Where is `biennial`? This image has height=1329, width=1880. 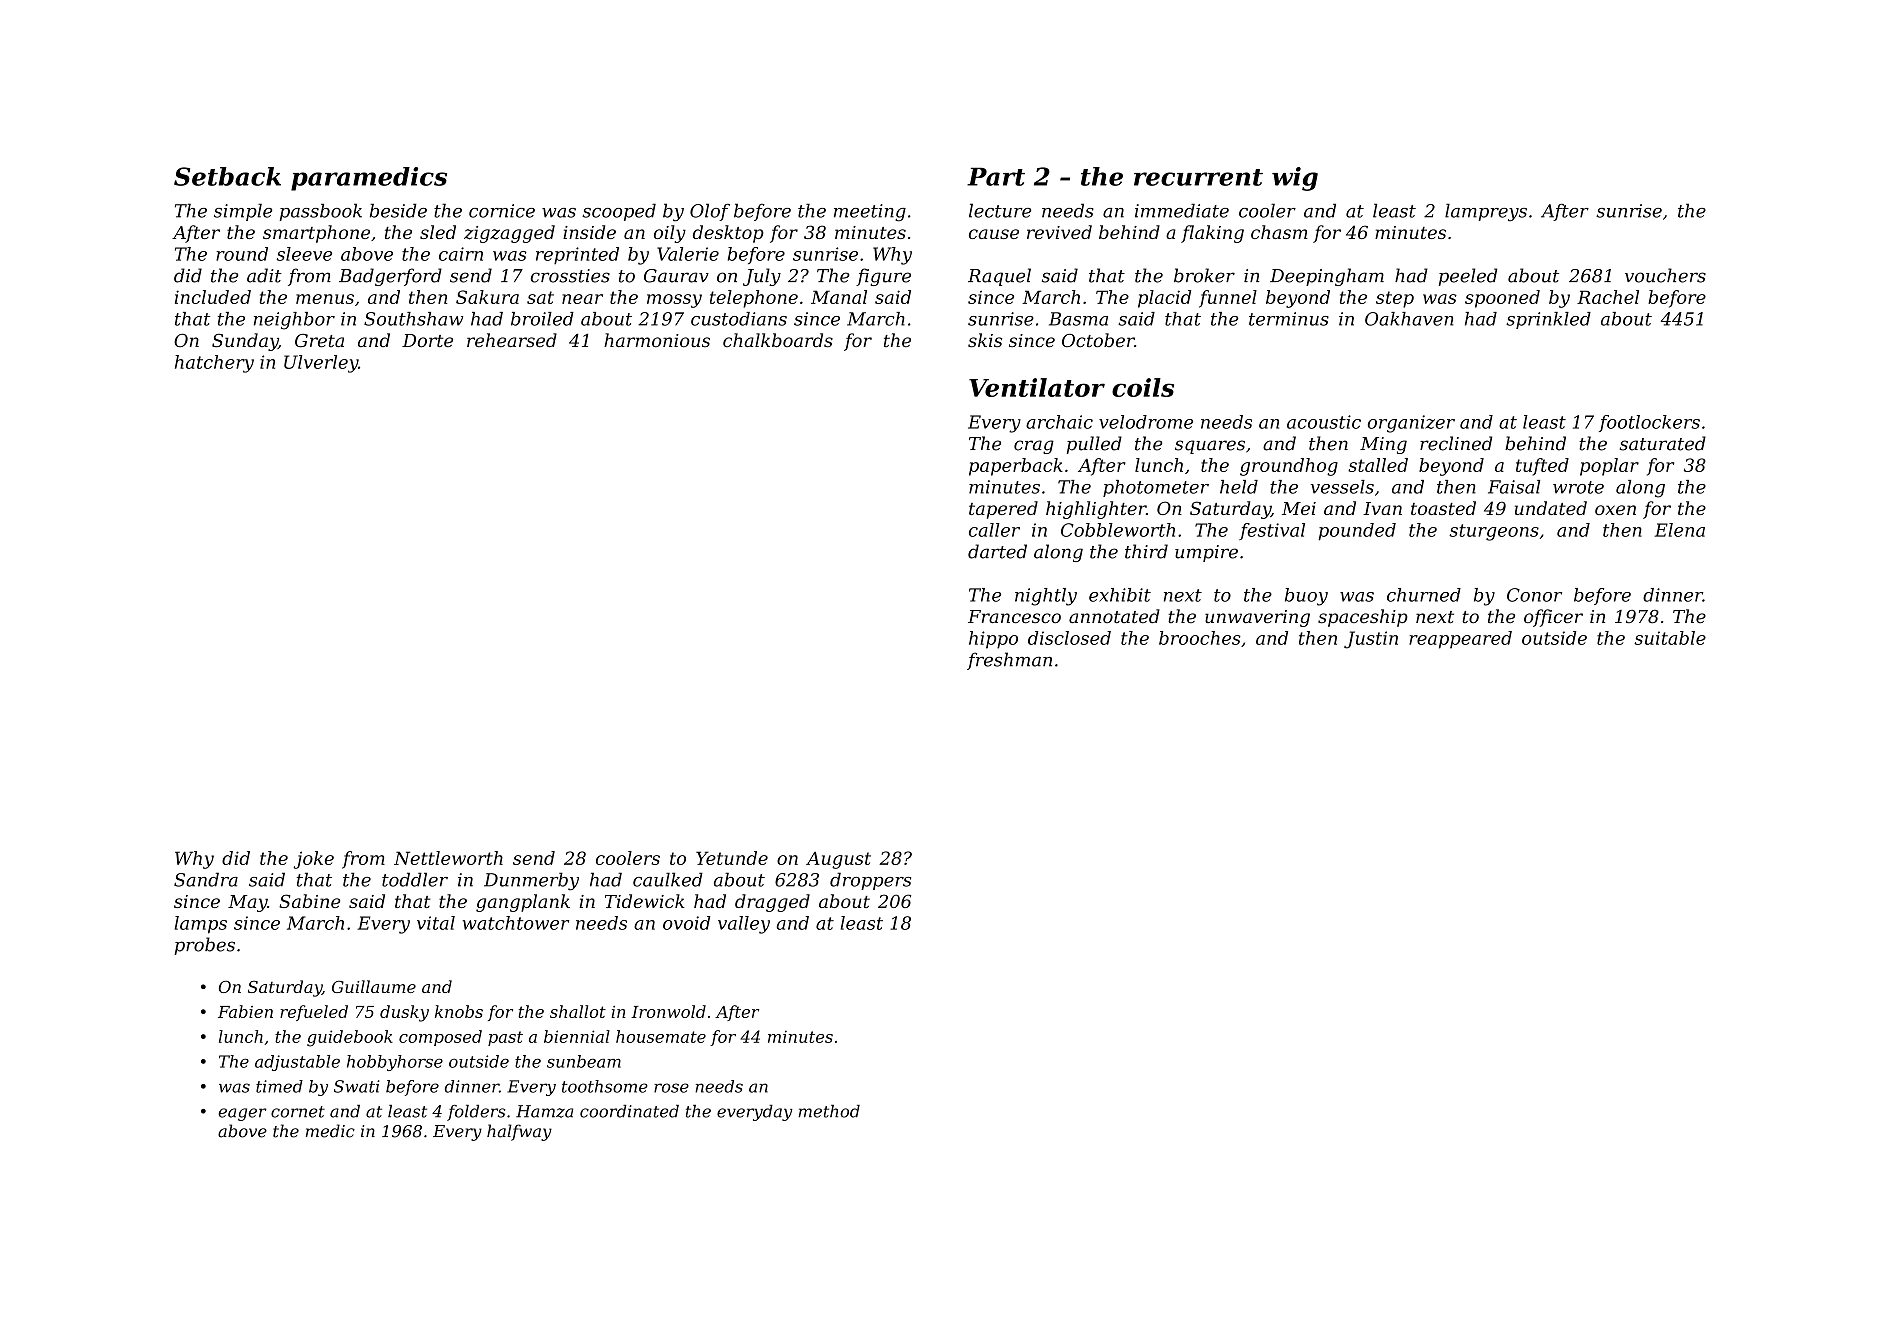
biennial is located at coordinates (577, 1036).
